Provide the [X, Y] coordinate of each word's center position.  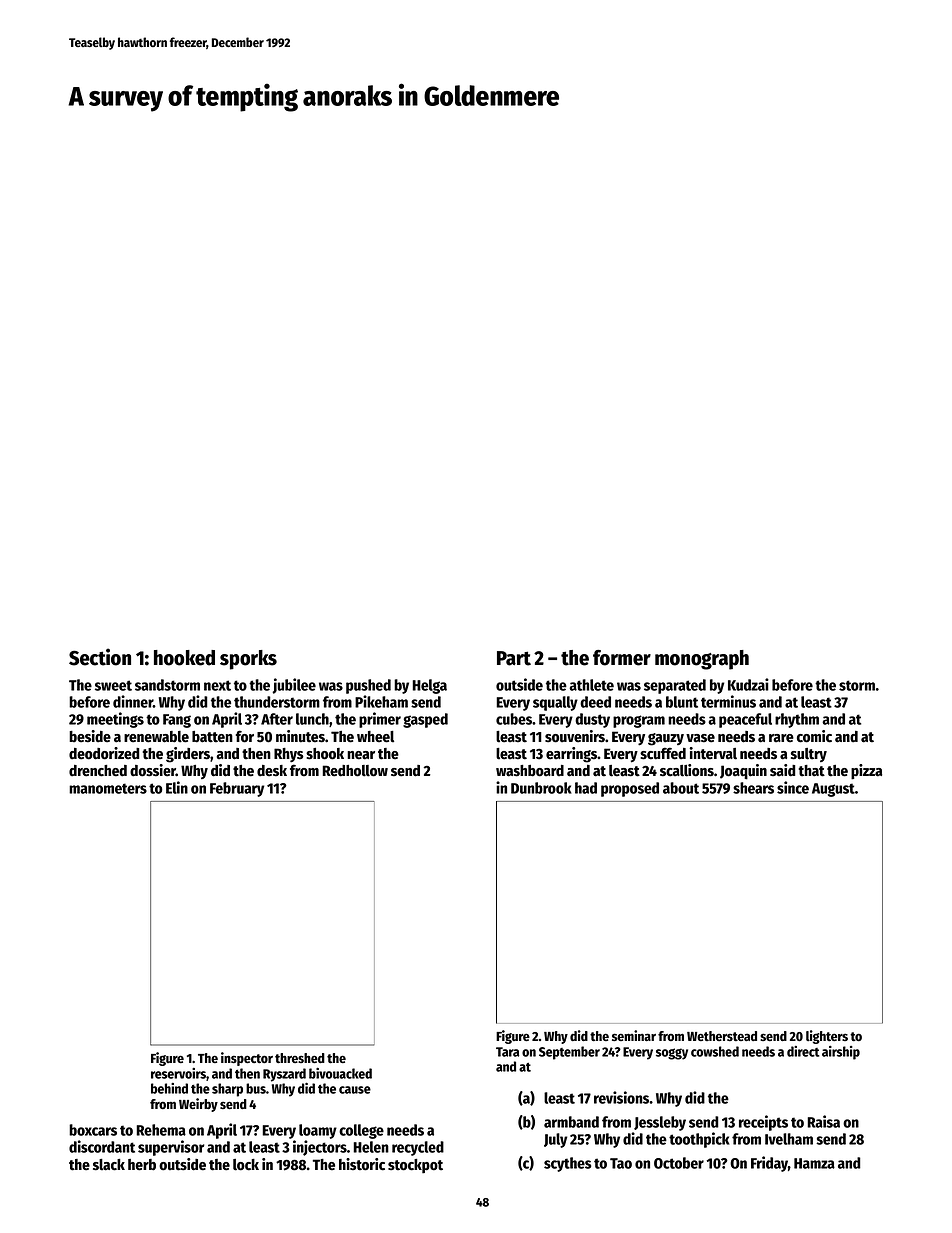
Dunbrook [541, 788]
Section [100, 657]
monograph [702, 660]
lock [246, 1165]
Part [514, 658]
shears [753, 788]
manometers [108, 788]
